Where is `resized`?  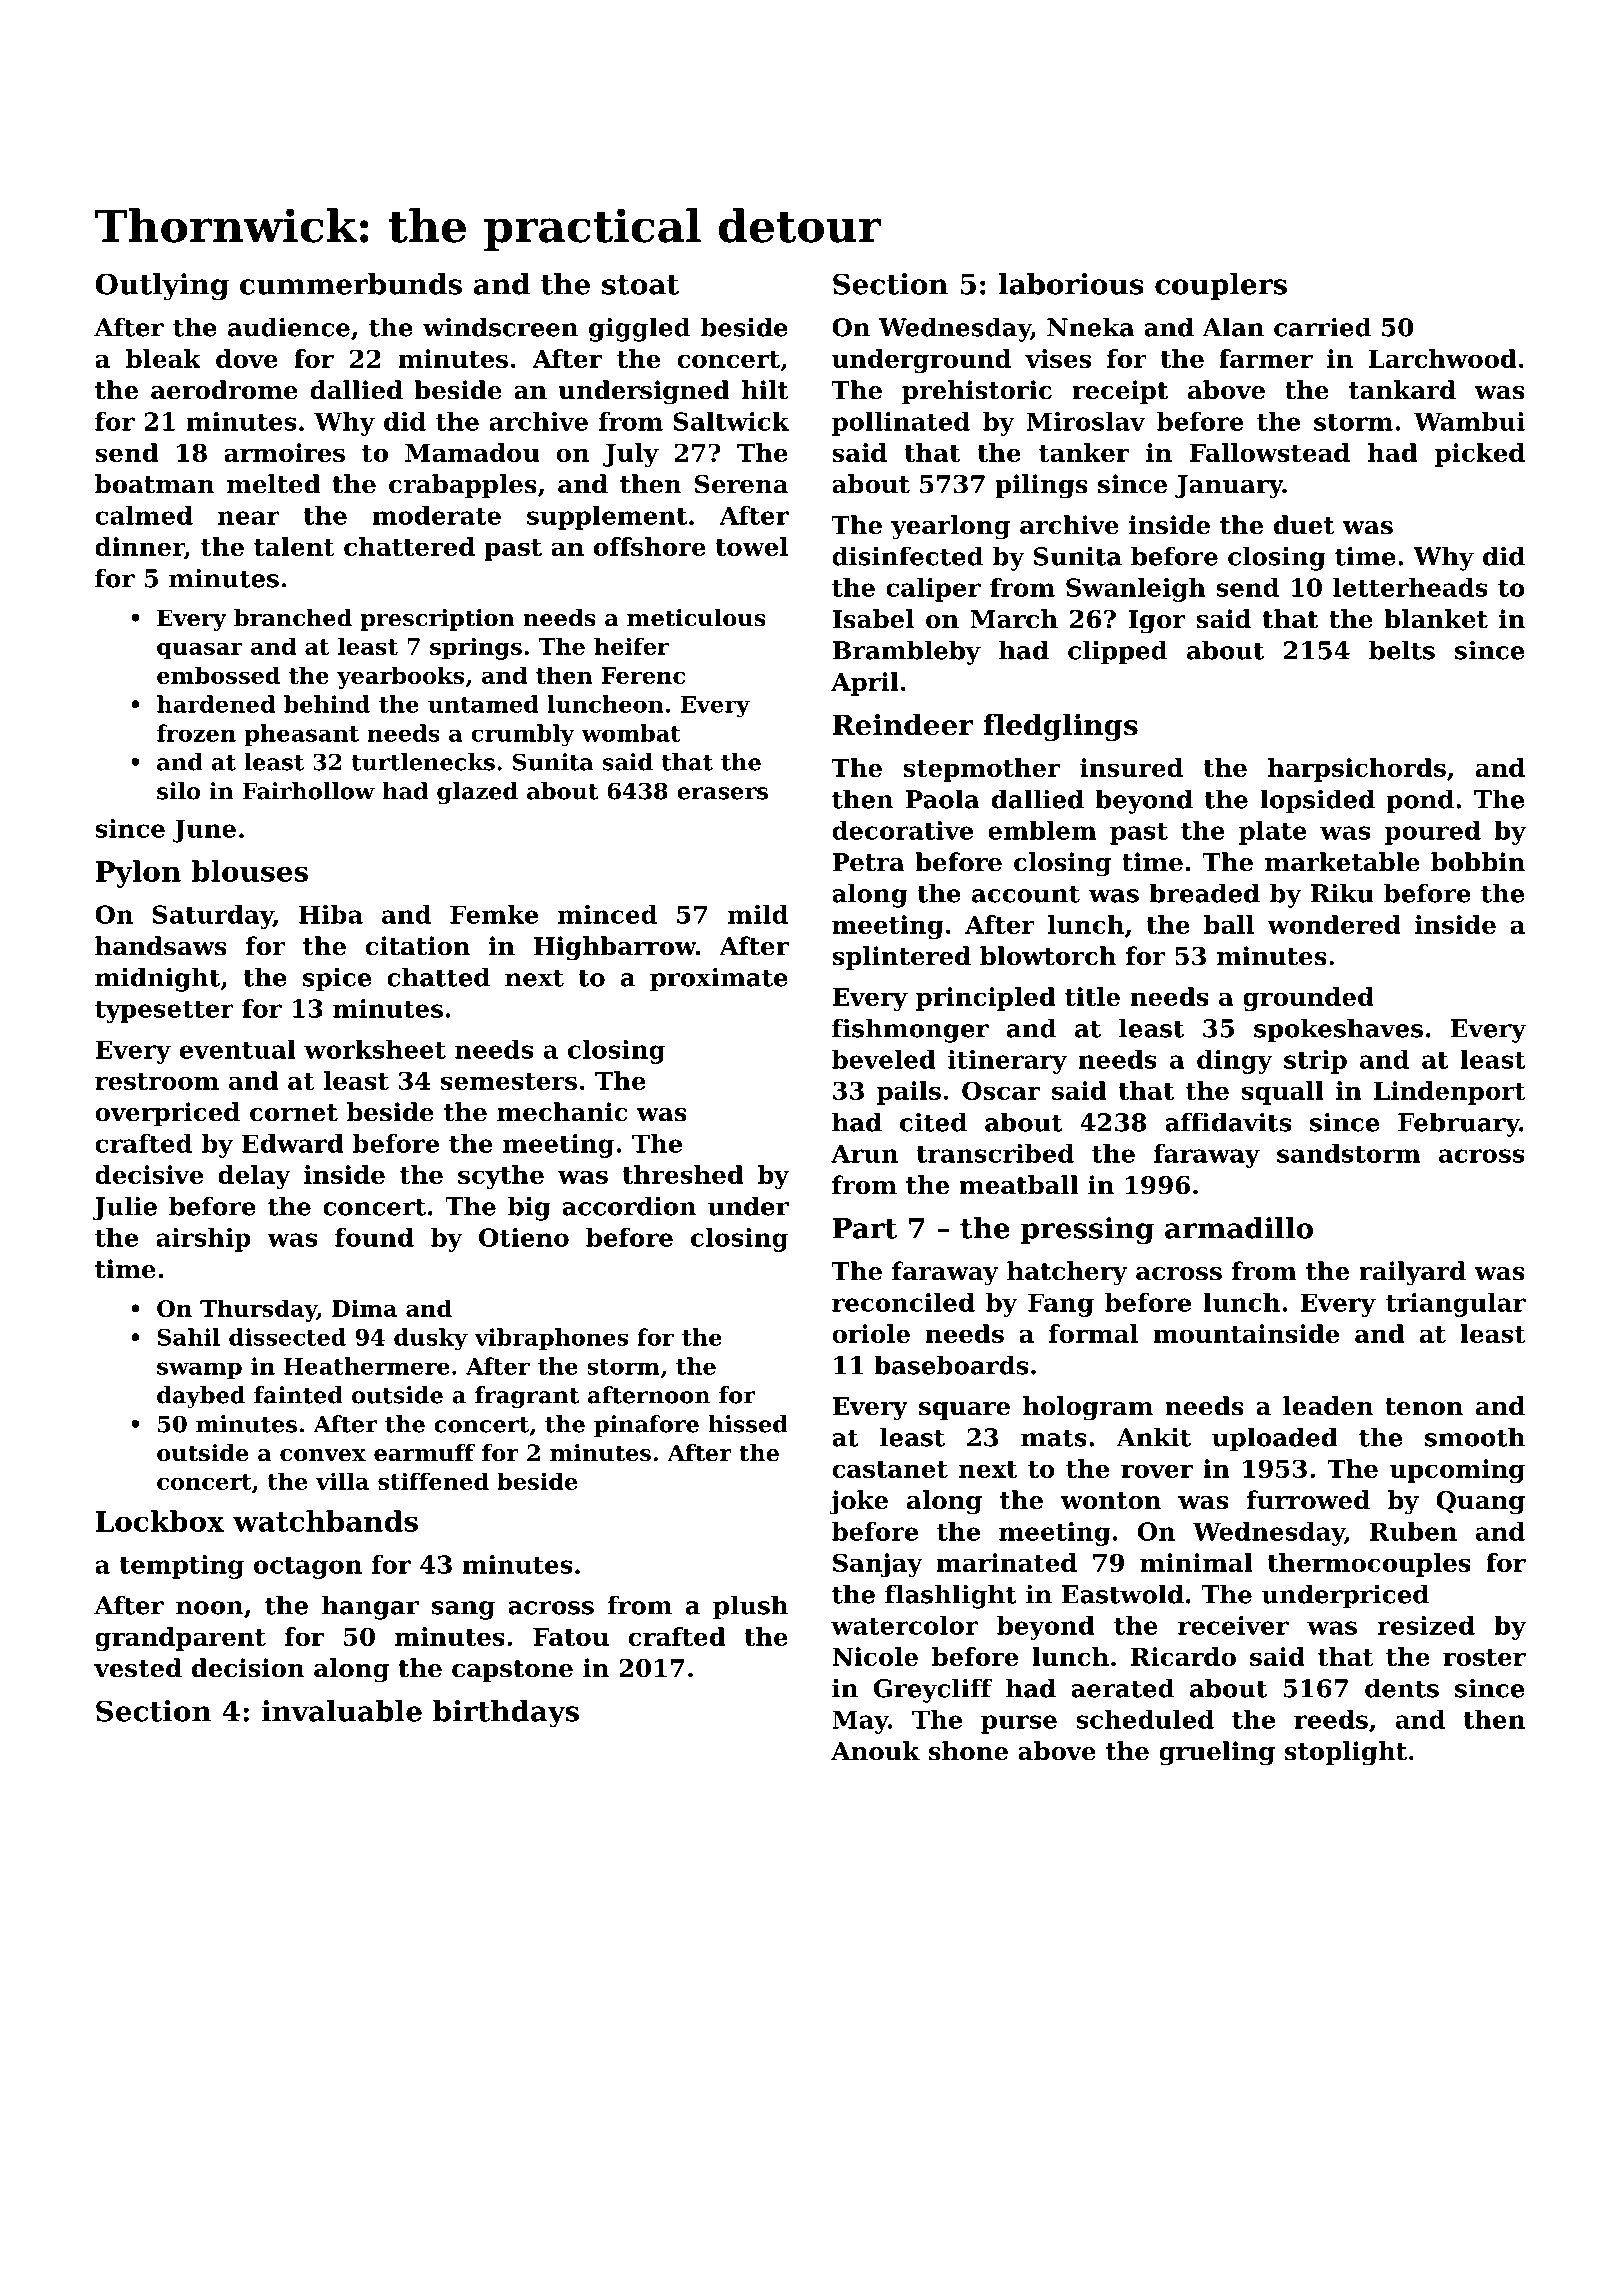
resized is located at coordinates (1426, 1625).
